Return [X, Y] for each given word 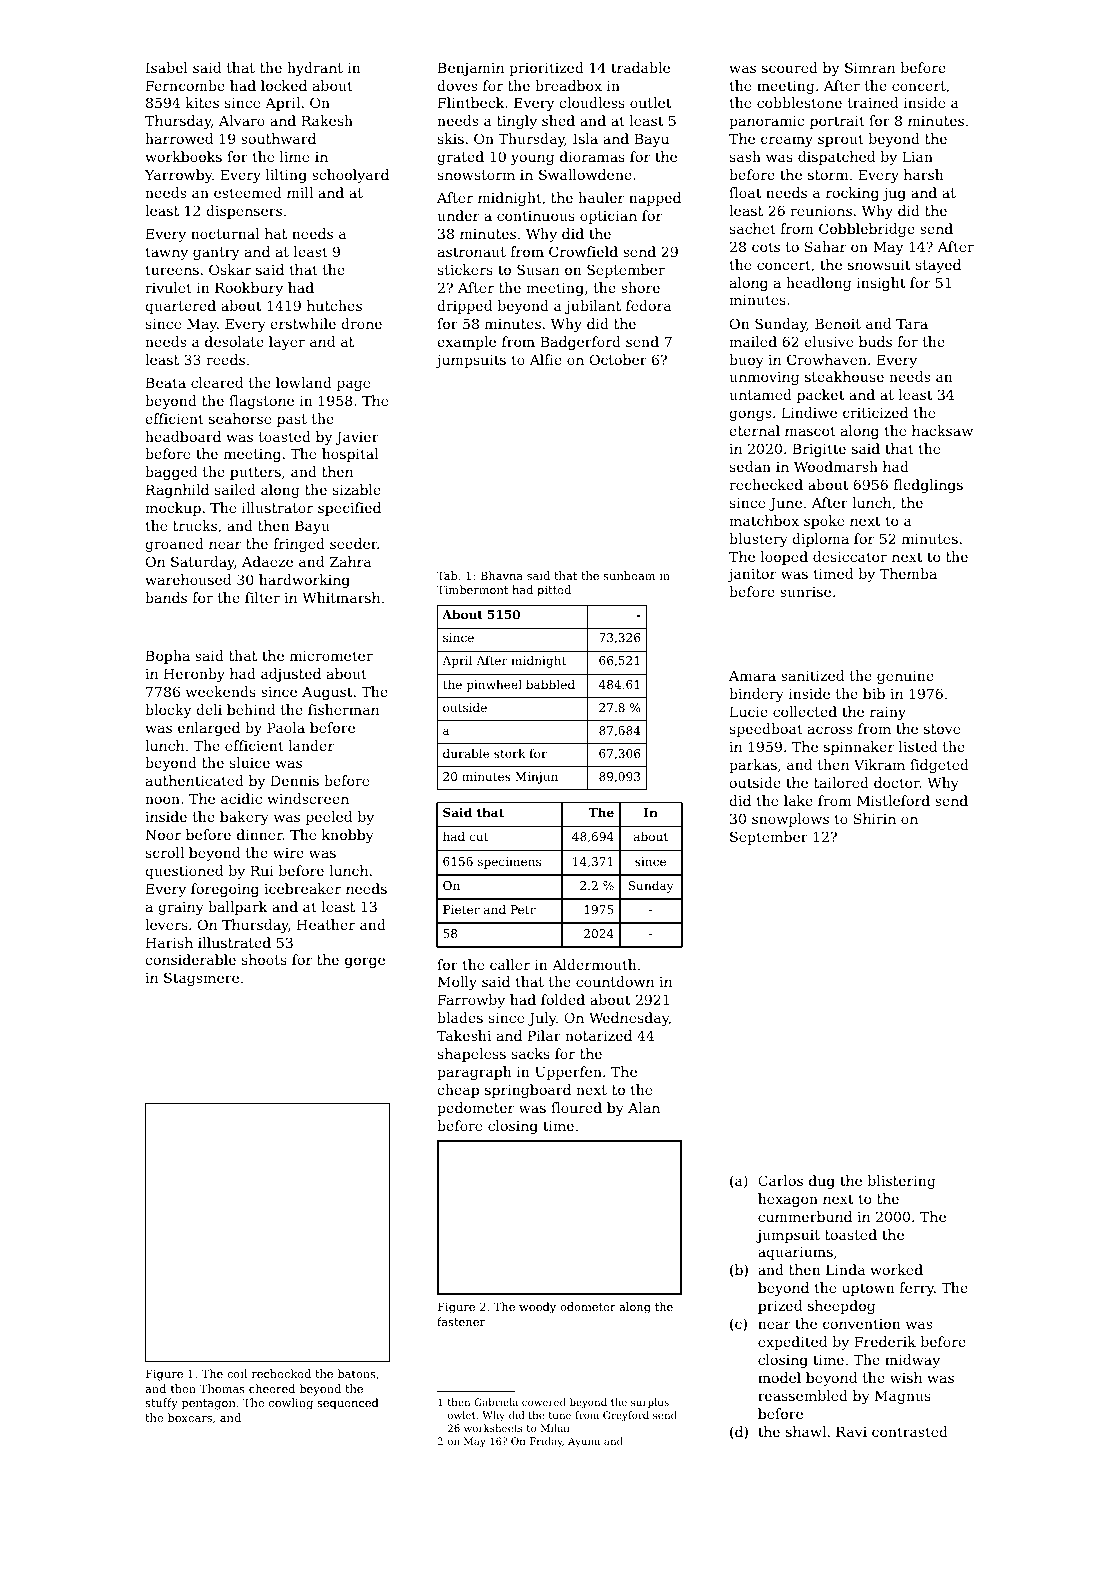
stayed [938, 266]
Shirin [875, 818]
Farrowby [471, 1001]
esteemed [248, 192]
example [466, 343]
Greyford [626, 1416]
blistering [902, 1182]
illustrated [234, 942]
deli [209, 709]
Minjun [536, 778]
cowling [291, 1404]
